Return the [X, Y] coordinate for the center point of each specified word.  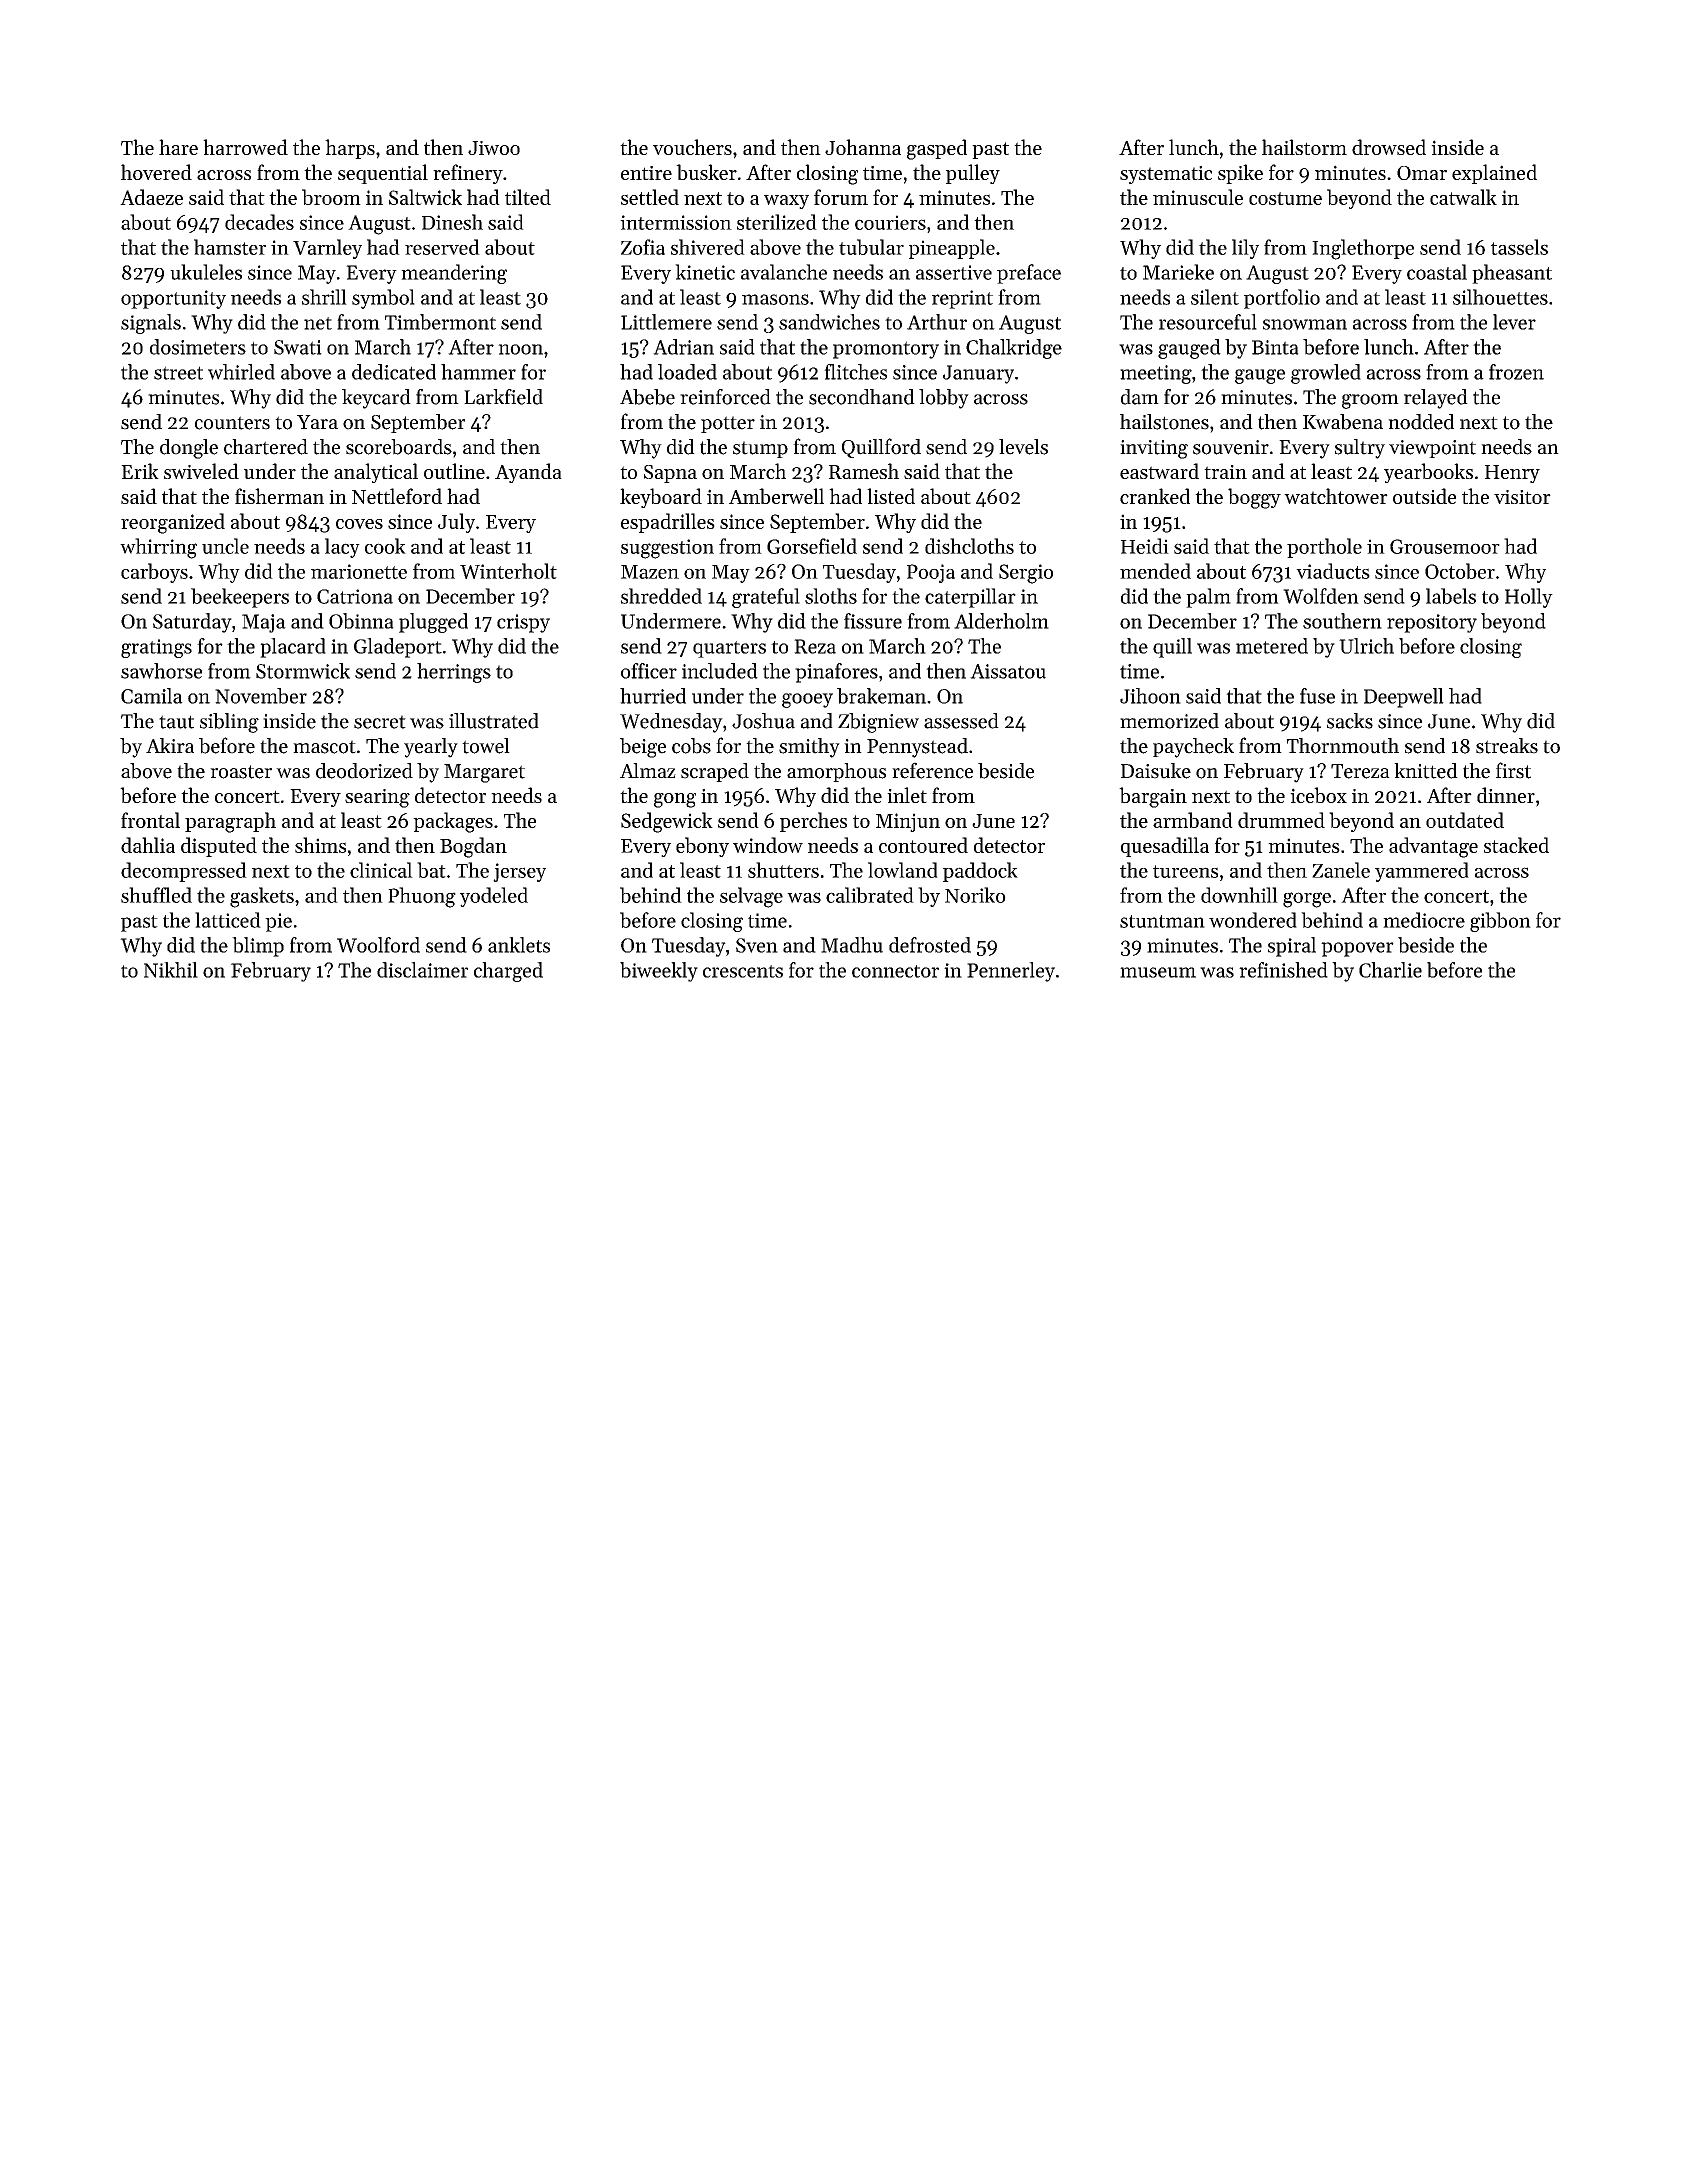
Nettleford [397, 496]
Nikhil [171, 970]
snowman [1305, 324]
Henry [1512, 474]
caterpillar [970, 598]
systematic [1166, 175]
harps [350, 149]
